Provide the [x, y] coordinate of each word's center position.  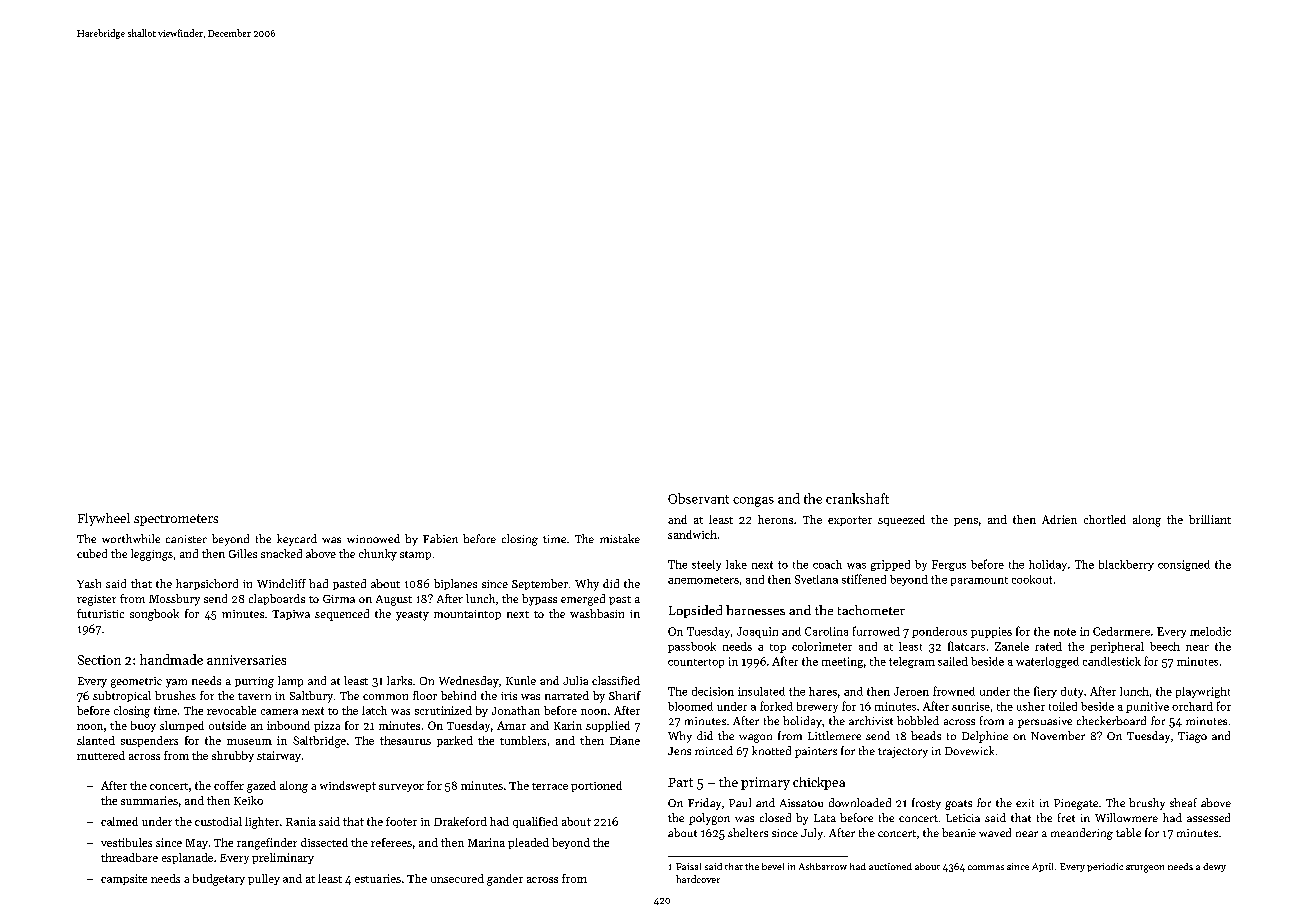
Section [99, 660]
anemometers [703, 580]
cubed [92, 553]
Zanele [1012, 646]
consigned [1184, 565]
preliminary [283, 858]
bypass [539, 600]
